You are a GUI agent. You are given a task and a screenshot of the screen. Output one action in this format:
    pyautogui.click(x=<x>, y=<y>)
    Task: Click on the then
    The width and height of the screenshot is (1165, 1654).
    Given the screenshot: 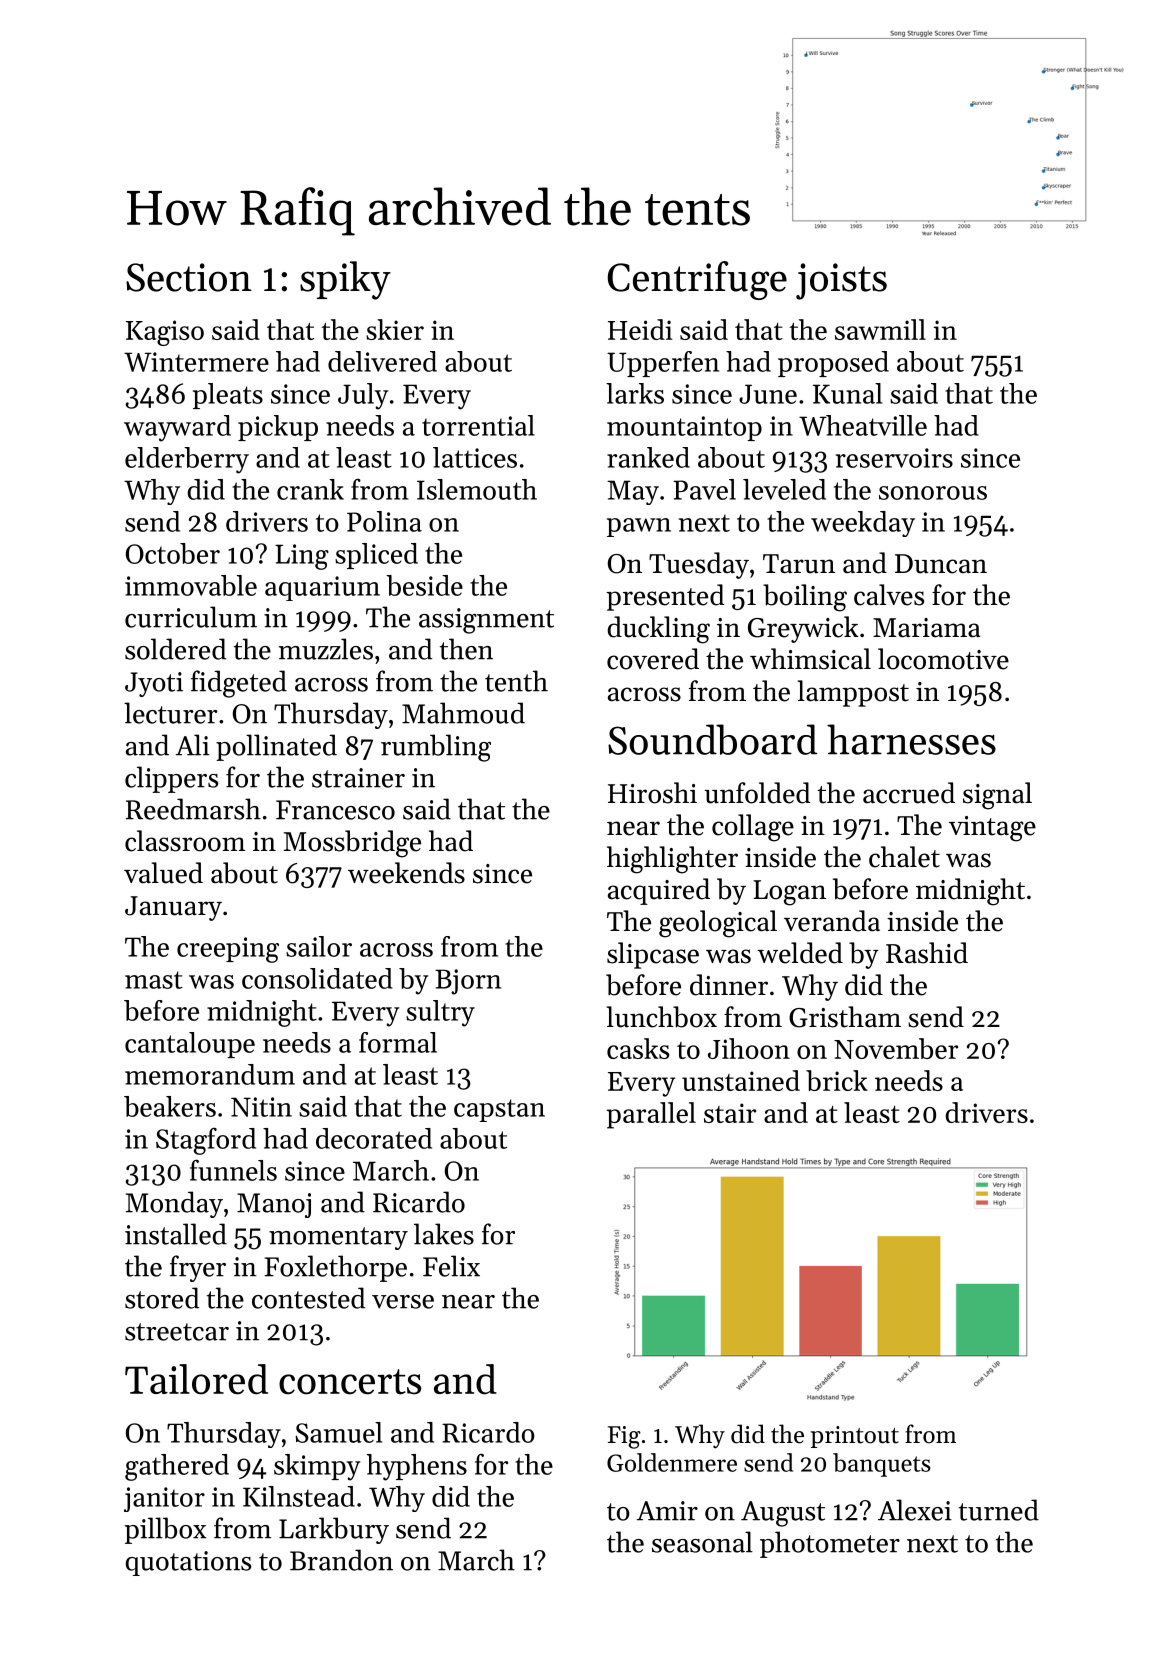 What is the action you would take?
    pyautogui.click(x=466, y=649)
